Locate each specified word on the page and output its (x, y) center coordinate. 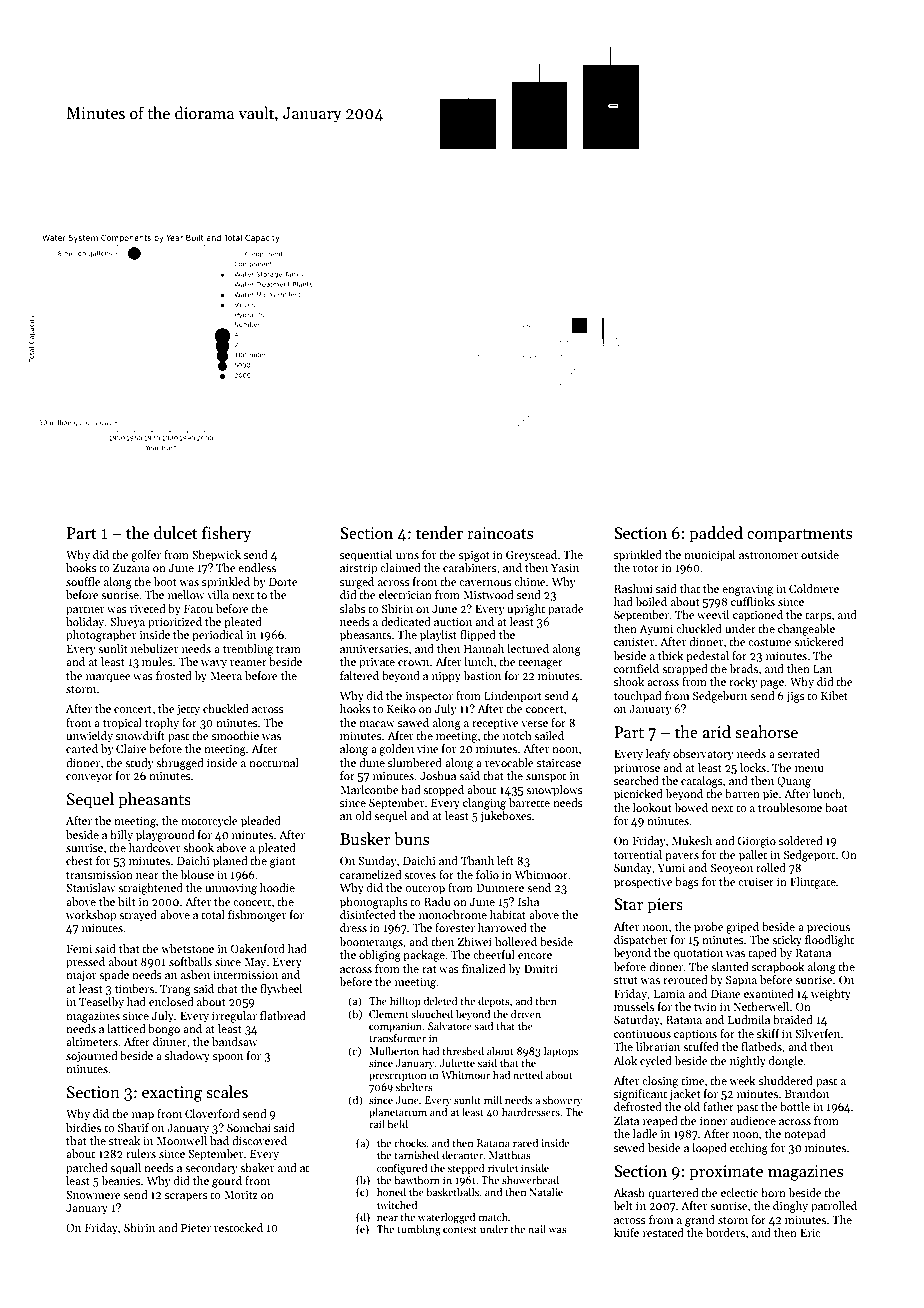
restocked (238, 1227)
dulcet (176, 532)
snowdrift (140, 735)
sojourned (92, 1057)
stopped (443, 791)
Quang (794, 782)
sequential (366, 556)
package (424, 956)
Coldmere (814, 588)
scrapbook (778, 968)
